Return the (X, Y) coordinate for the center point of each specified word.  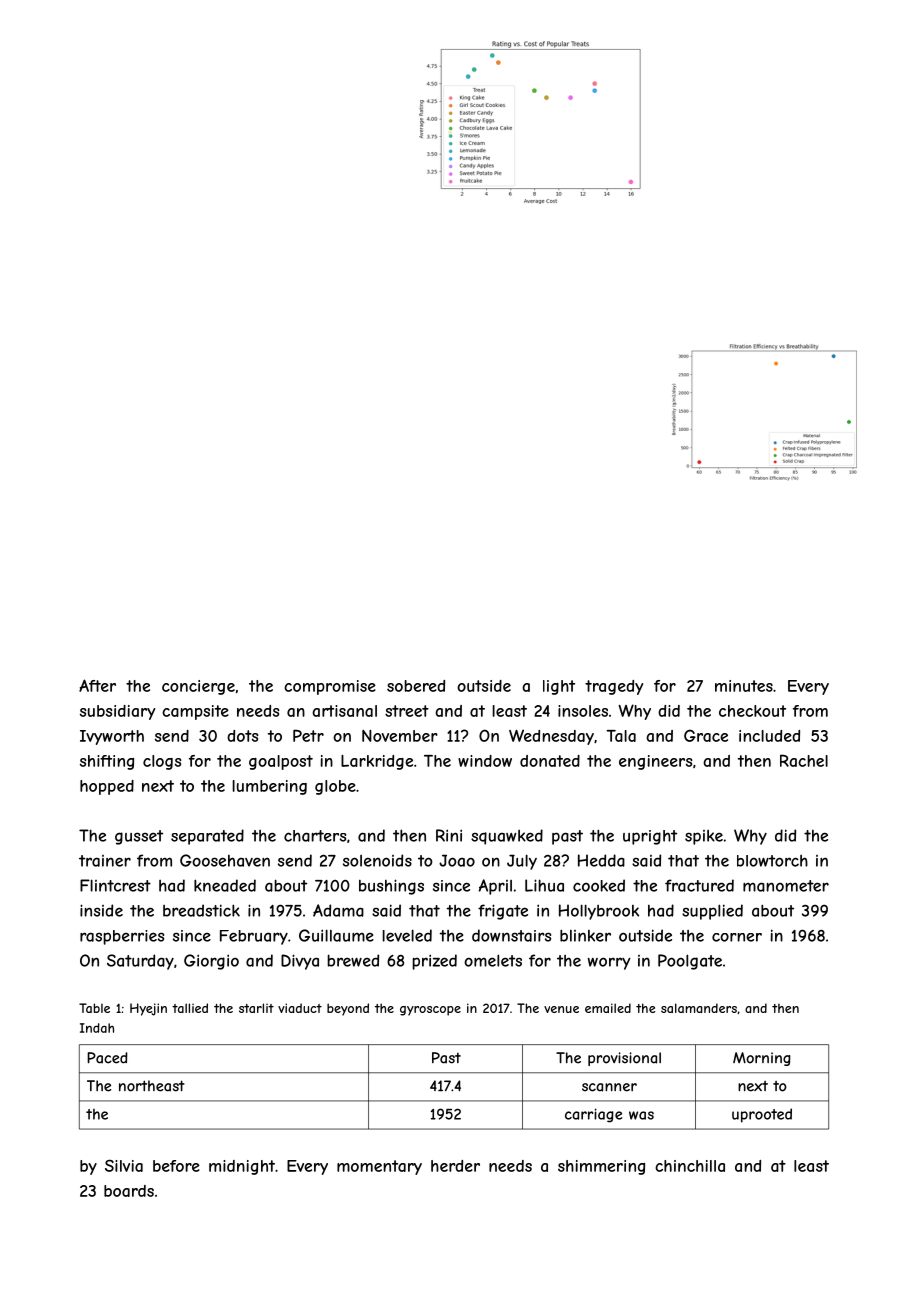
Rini (449, 835)
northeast (152, 1086)
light (559, 687)
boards (129, 1191)
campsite (195, 712)
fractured (699, 885)
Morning (762, 1059)
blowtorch (772, 861)
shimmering (601, 1167)
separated (207, 837)
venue (561, 1009)
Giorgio (211, 962)
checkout (752, 711)
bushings (391, 887)
